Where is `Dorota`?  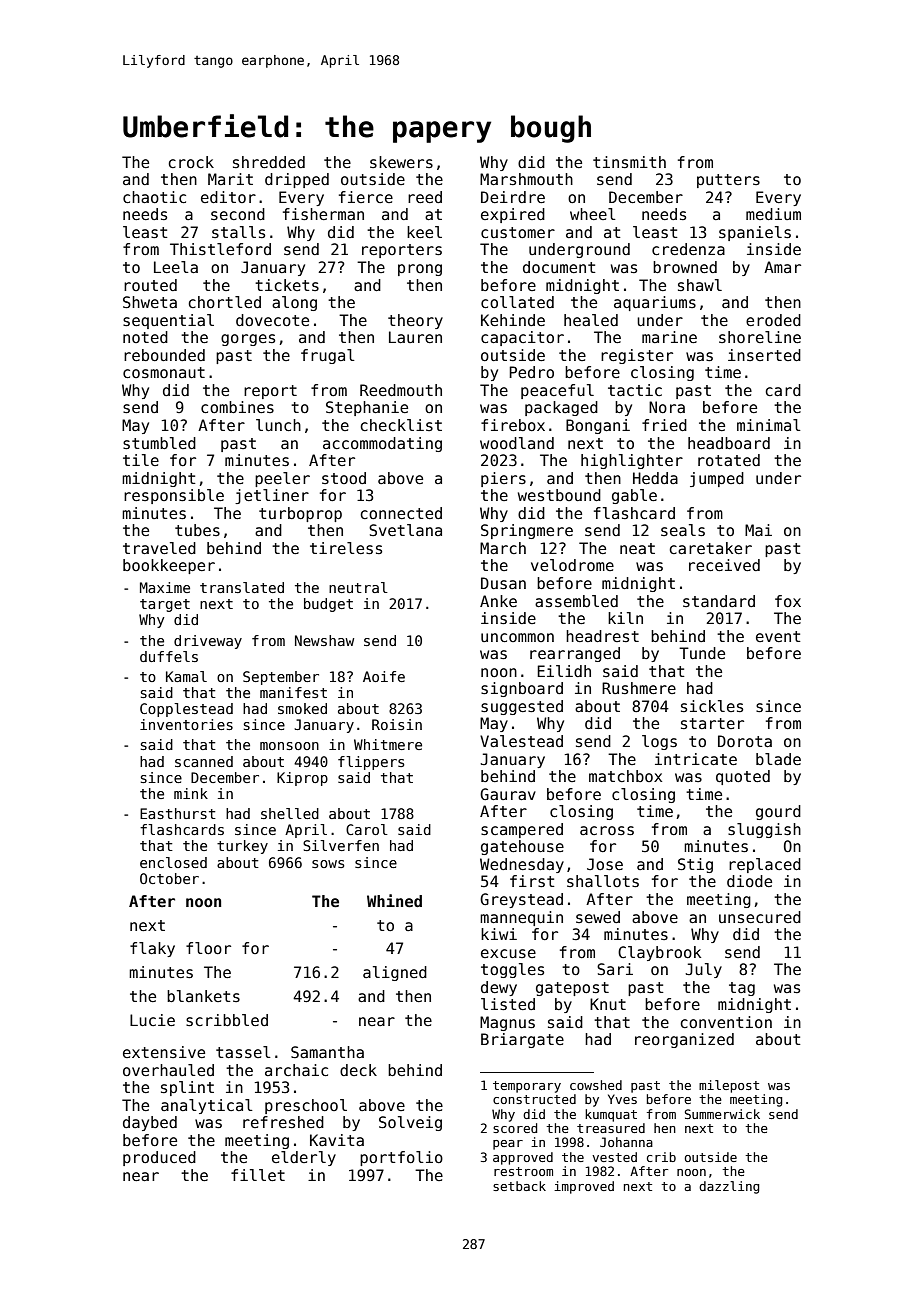 Dorota is located at coordinates (745, 741).
